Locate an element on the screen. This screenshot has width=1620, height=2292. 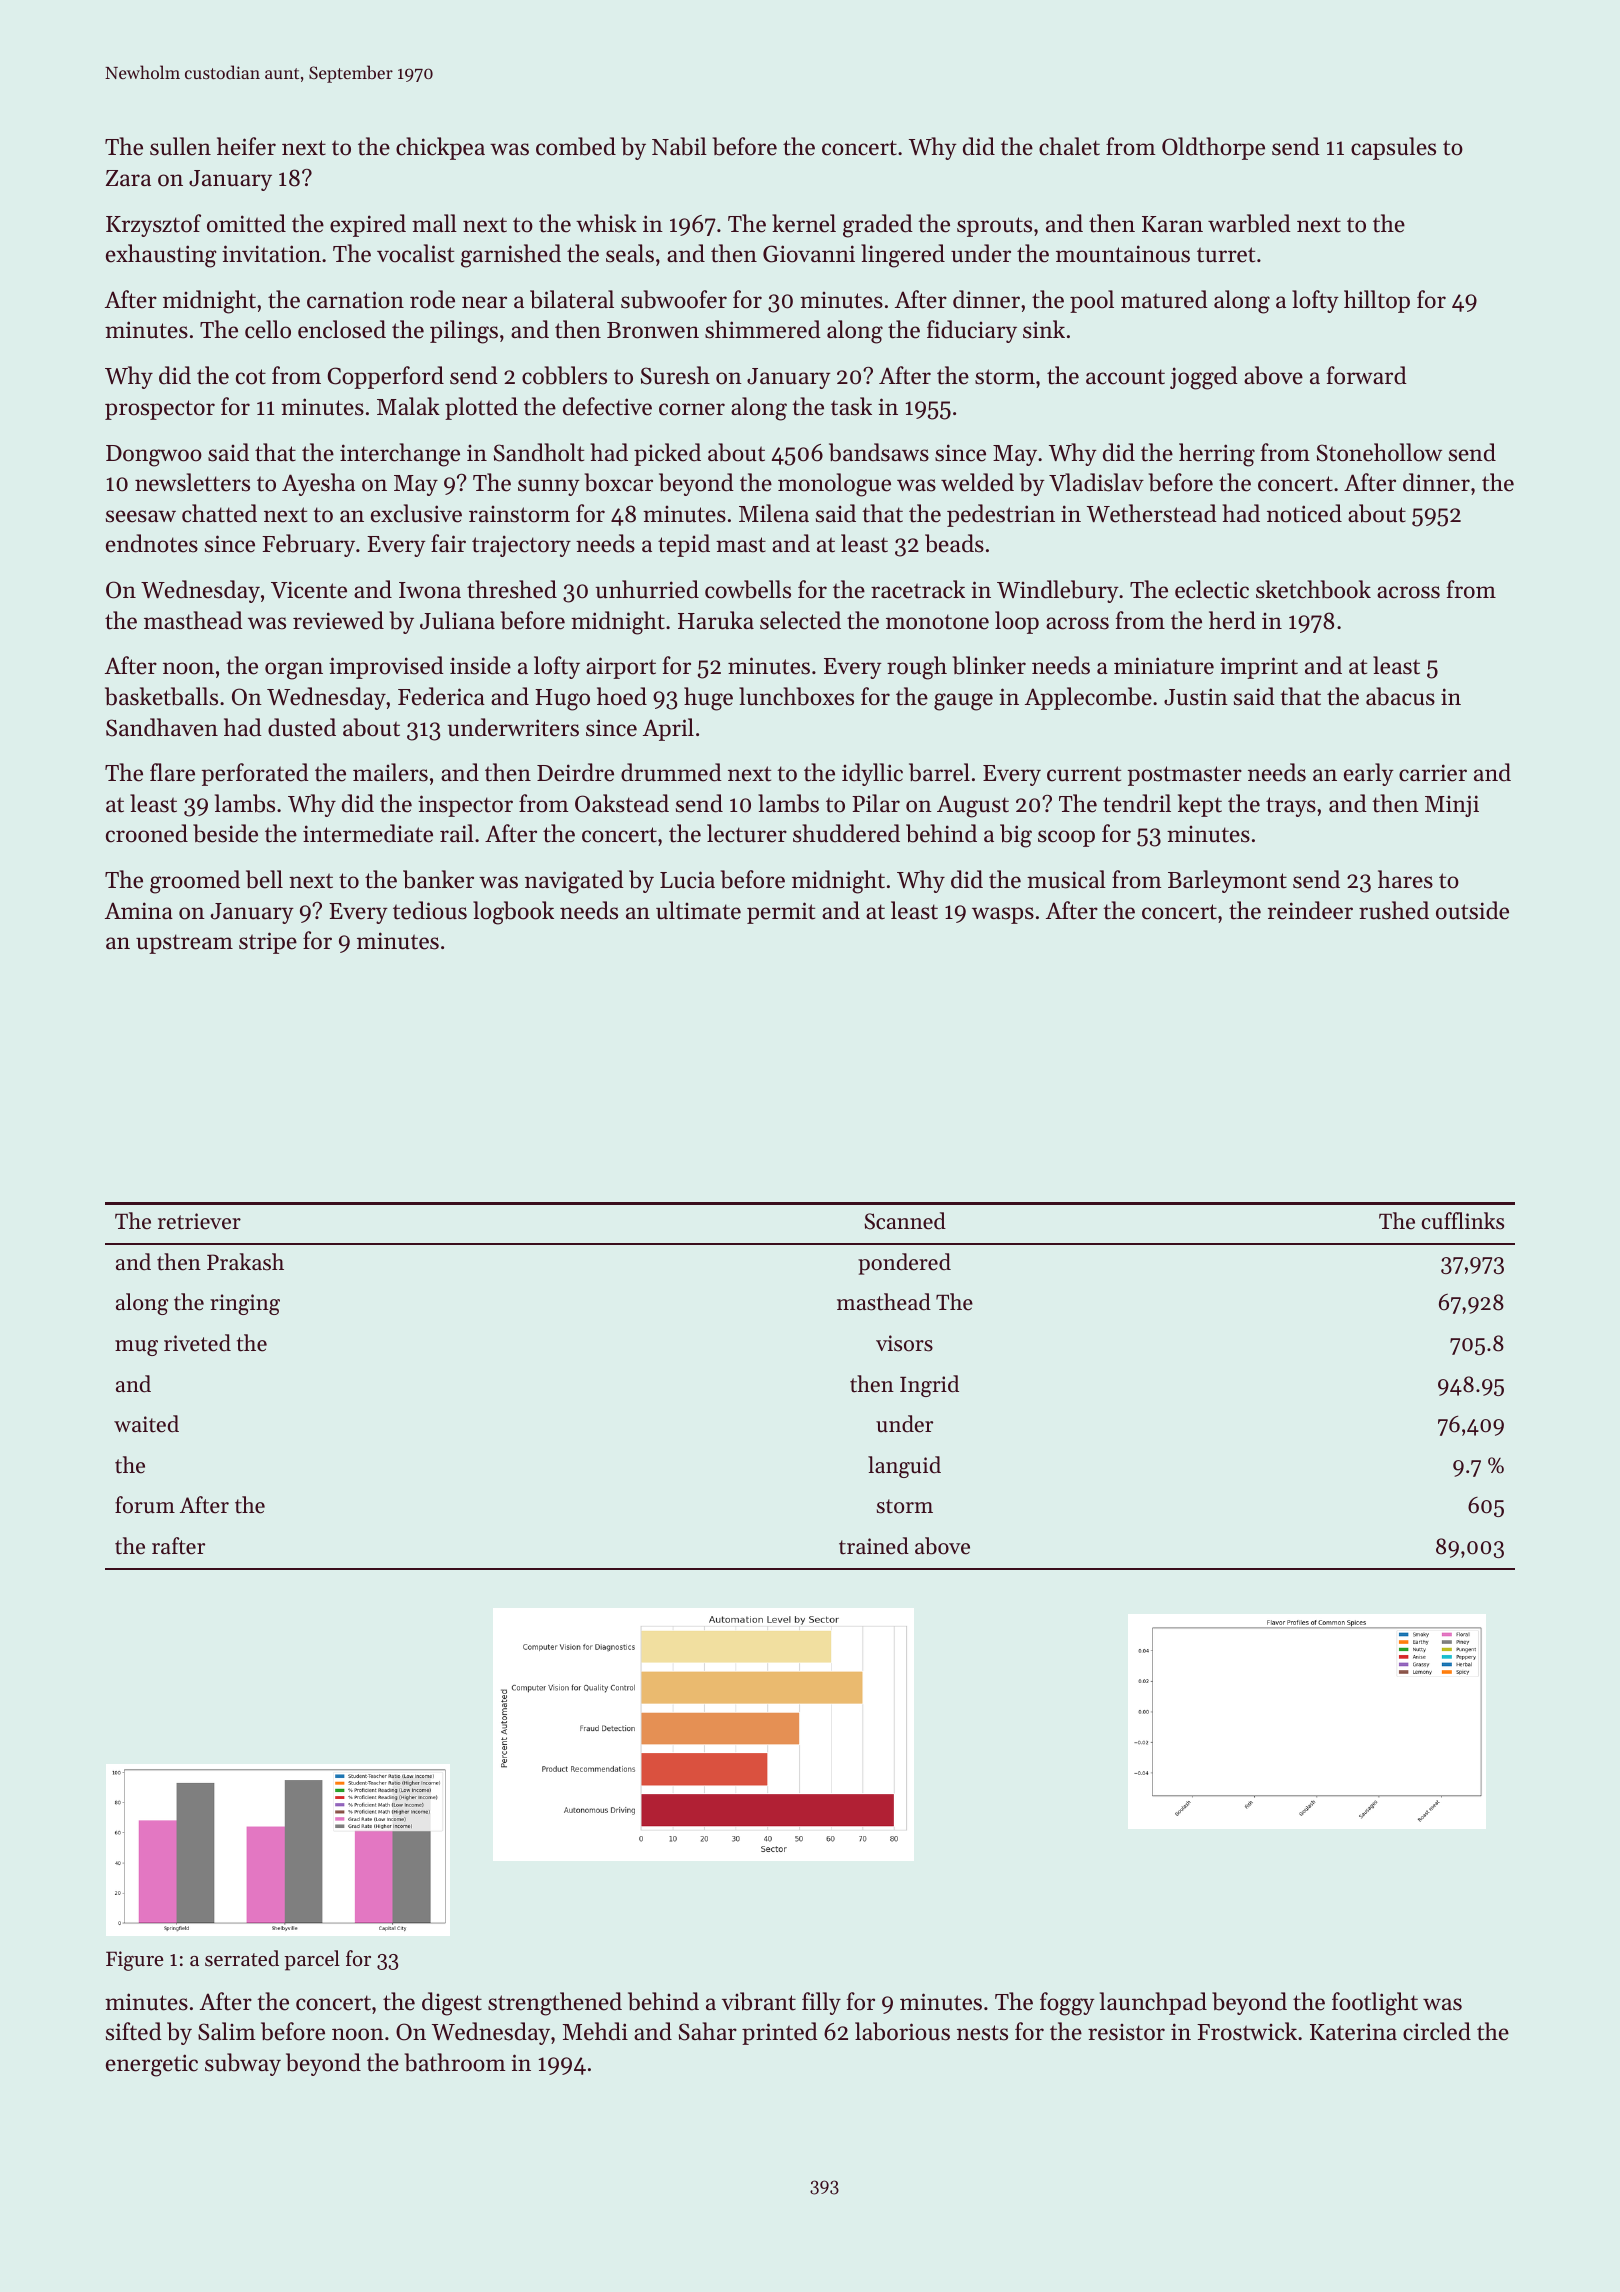
Scanned is located at coordinates (905, 1221).
